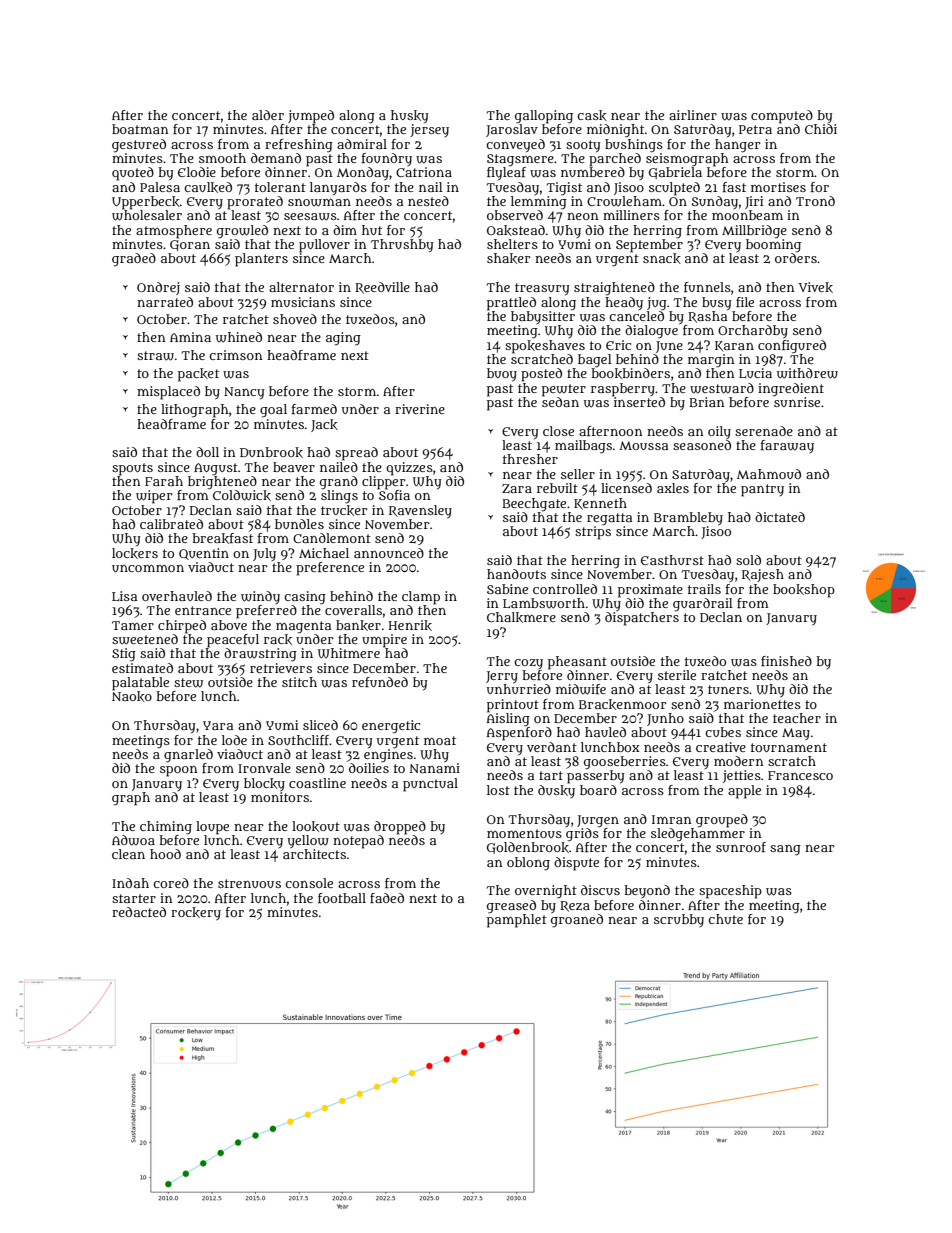 This document has width=952, height=1233. Describe the element at coordinates (410, 116) in the document. I see `husky` at that location.
